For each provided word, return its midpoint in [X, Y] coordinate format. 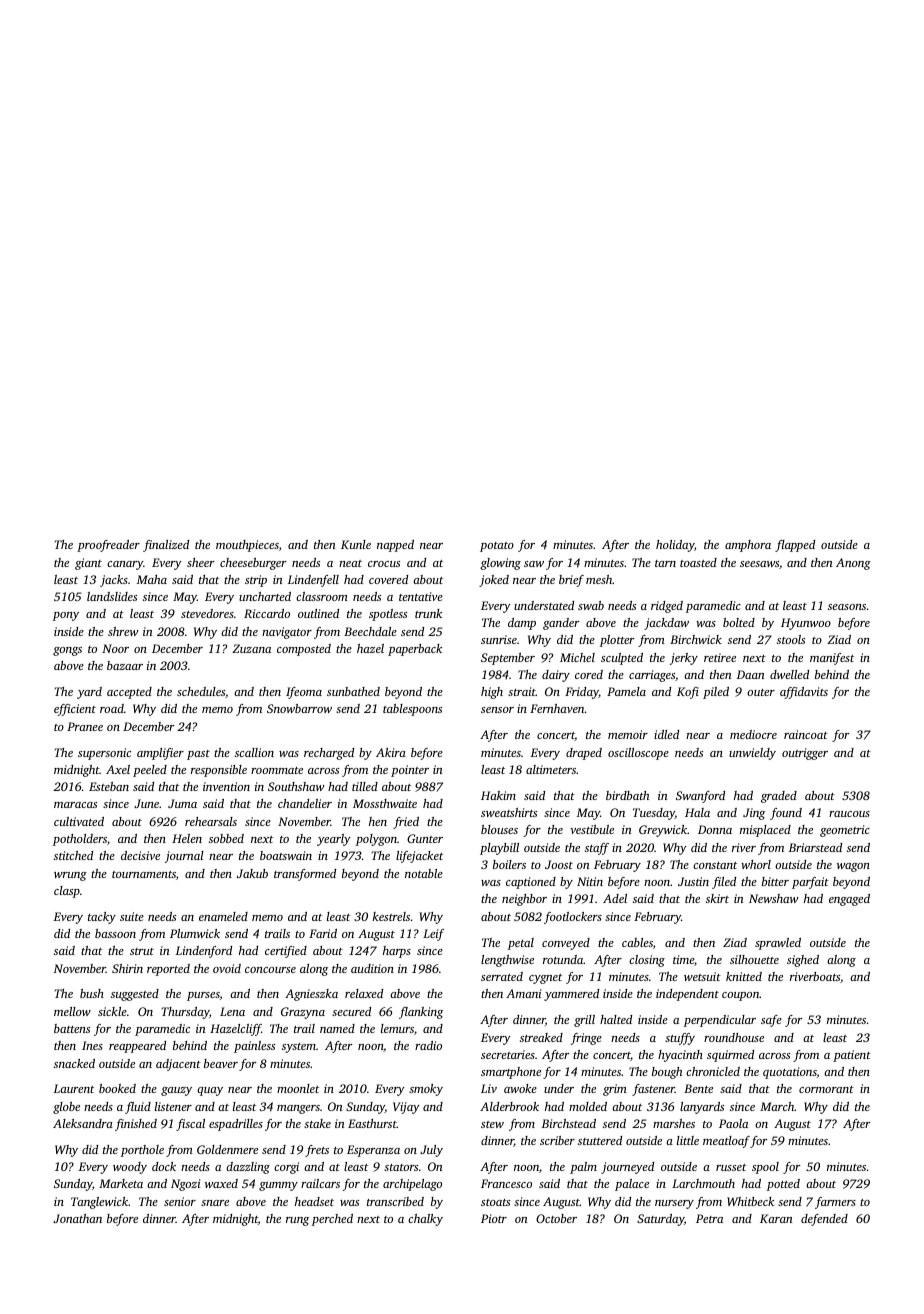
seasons [847, 607]
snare [215, 1203]
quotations [790, 1073]
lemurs [397, 1028]
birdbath [627, 795]
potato [497, 547]
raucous [849, 814]
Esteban [109, 786]
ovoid [227, 968]
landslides [112, 596]
